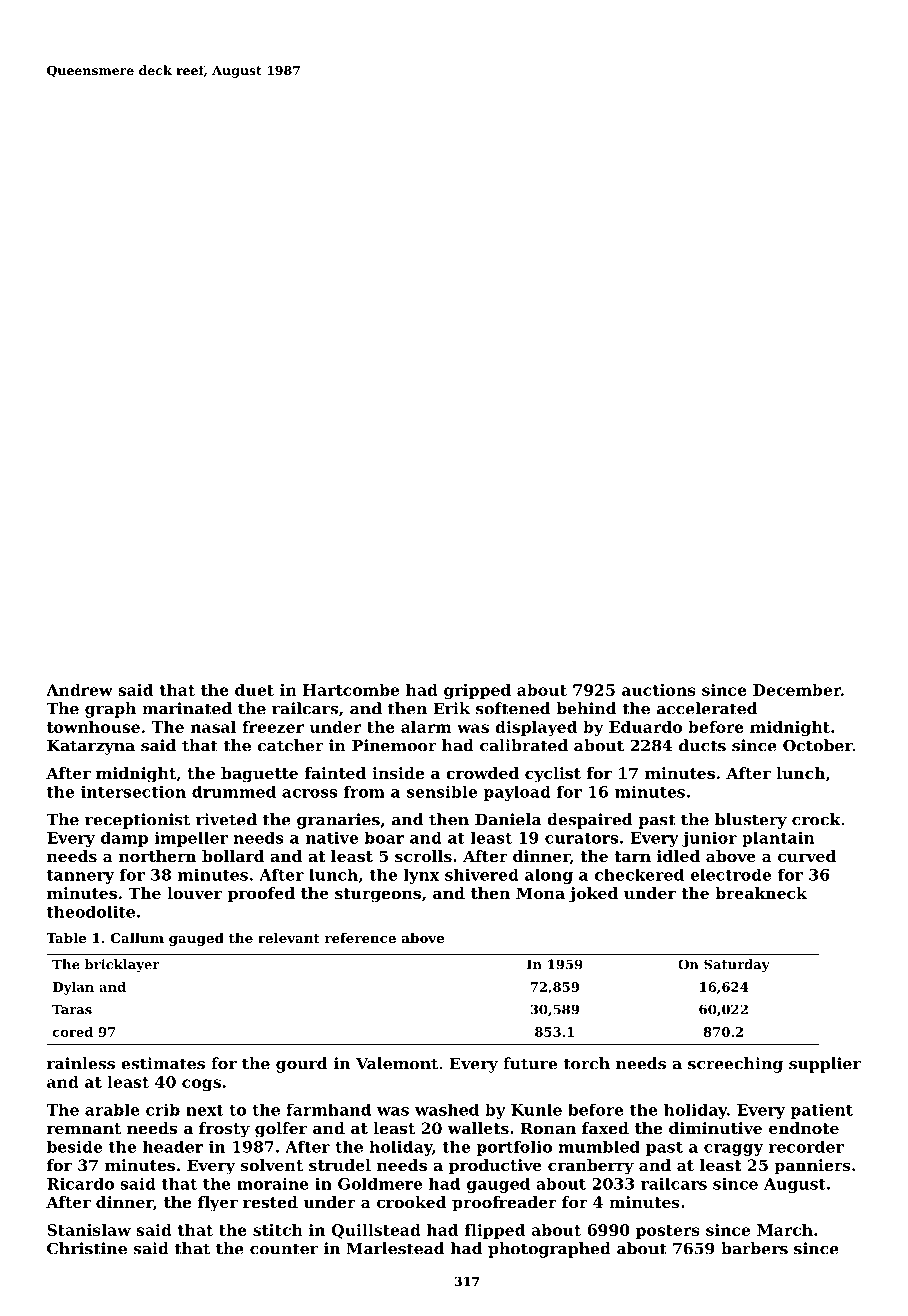 This document has height=1316, width=908. I want to click on flipped, so click(495, 1231).
